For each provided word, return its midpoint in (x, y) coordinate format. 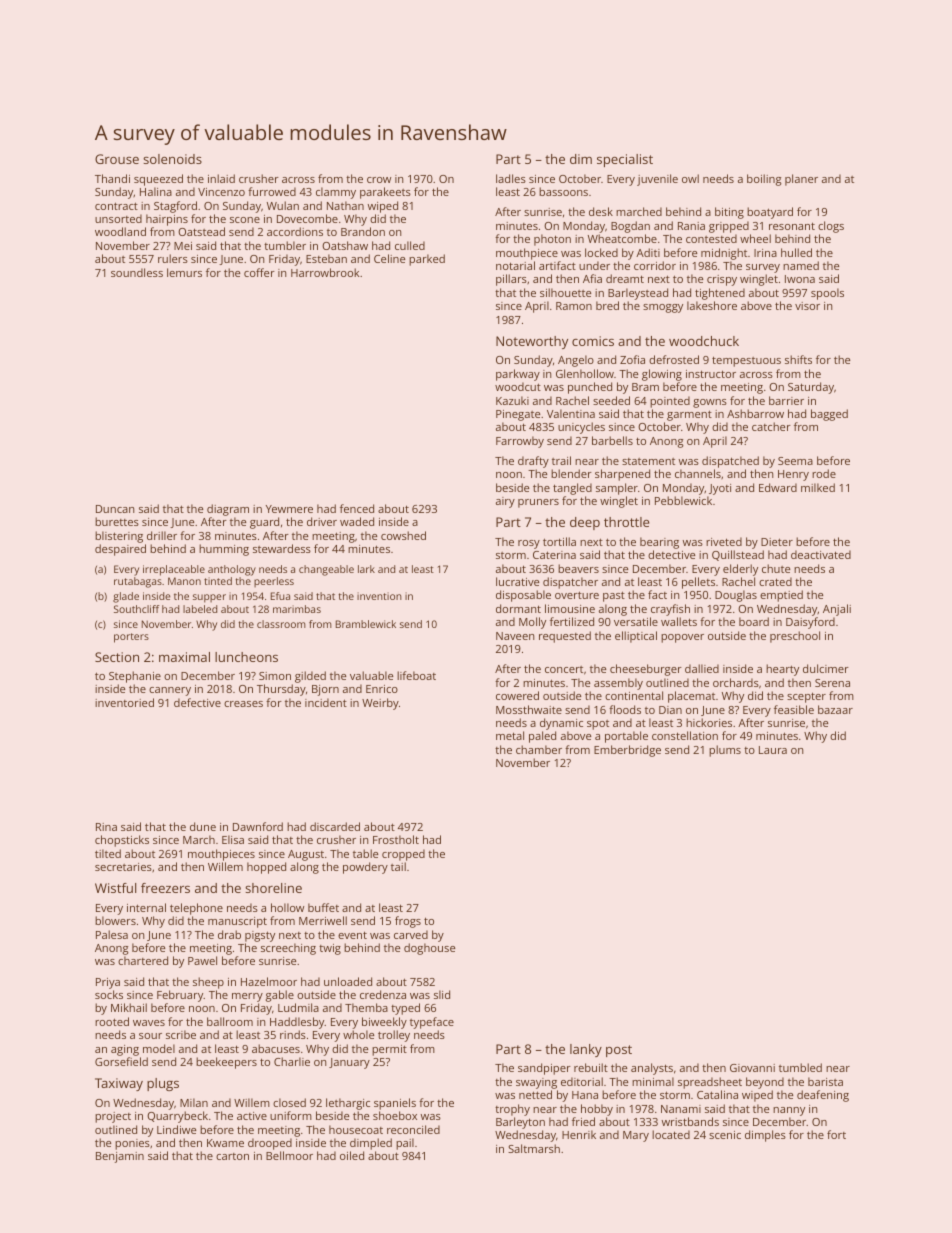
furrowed (272, 191)
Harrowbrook (325, 272)
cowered (517, 695)
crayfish (670, 610)
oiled (352, 1155)
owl (690, 178)
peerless (274, 582)
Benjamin (120, 1157)
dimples (765, 1136)
